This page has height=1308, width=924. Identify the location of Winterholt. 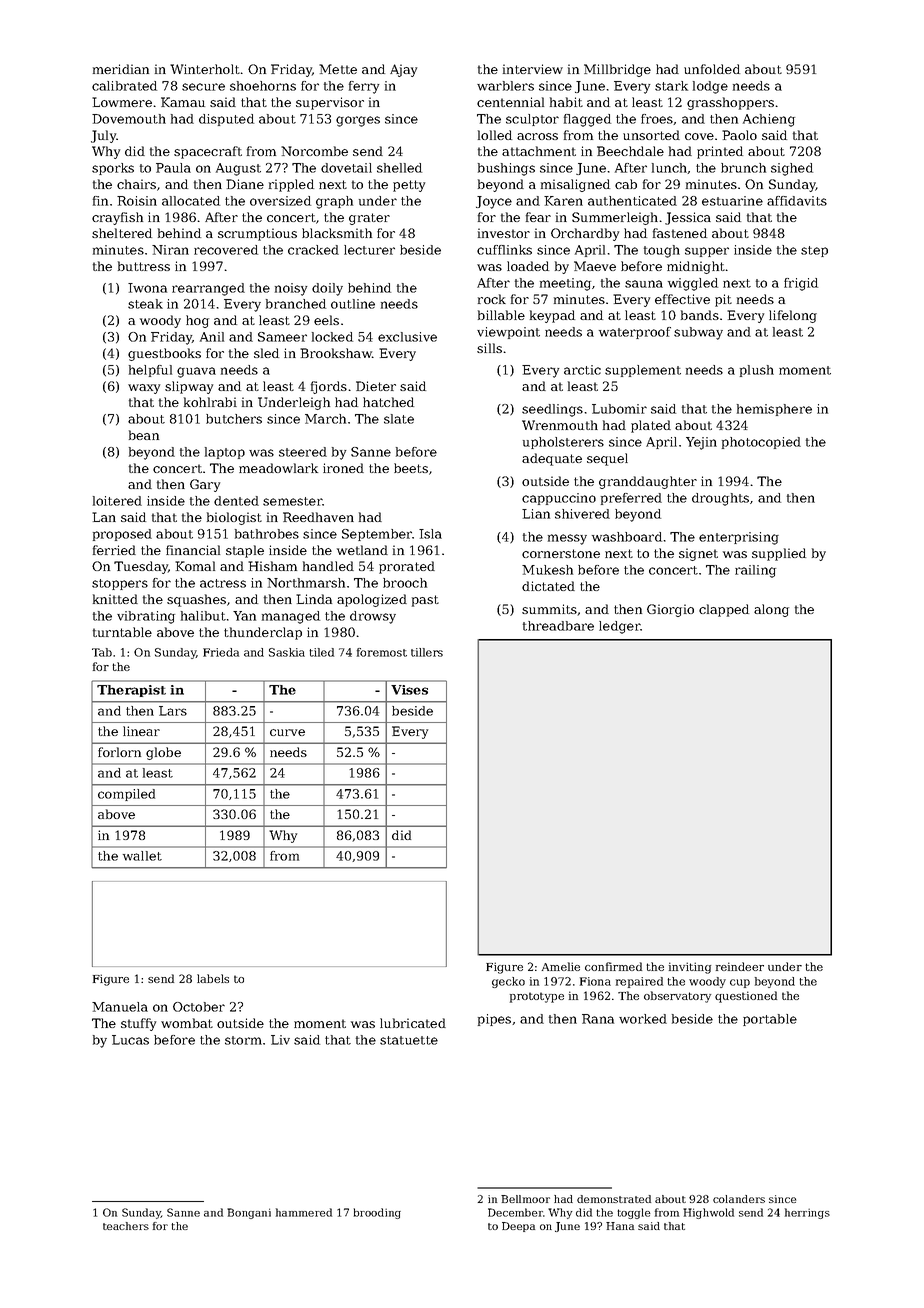
(205, 69).
